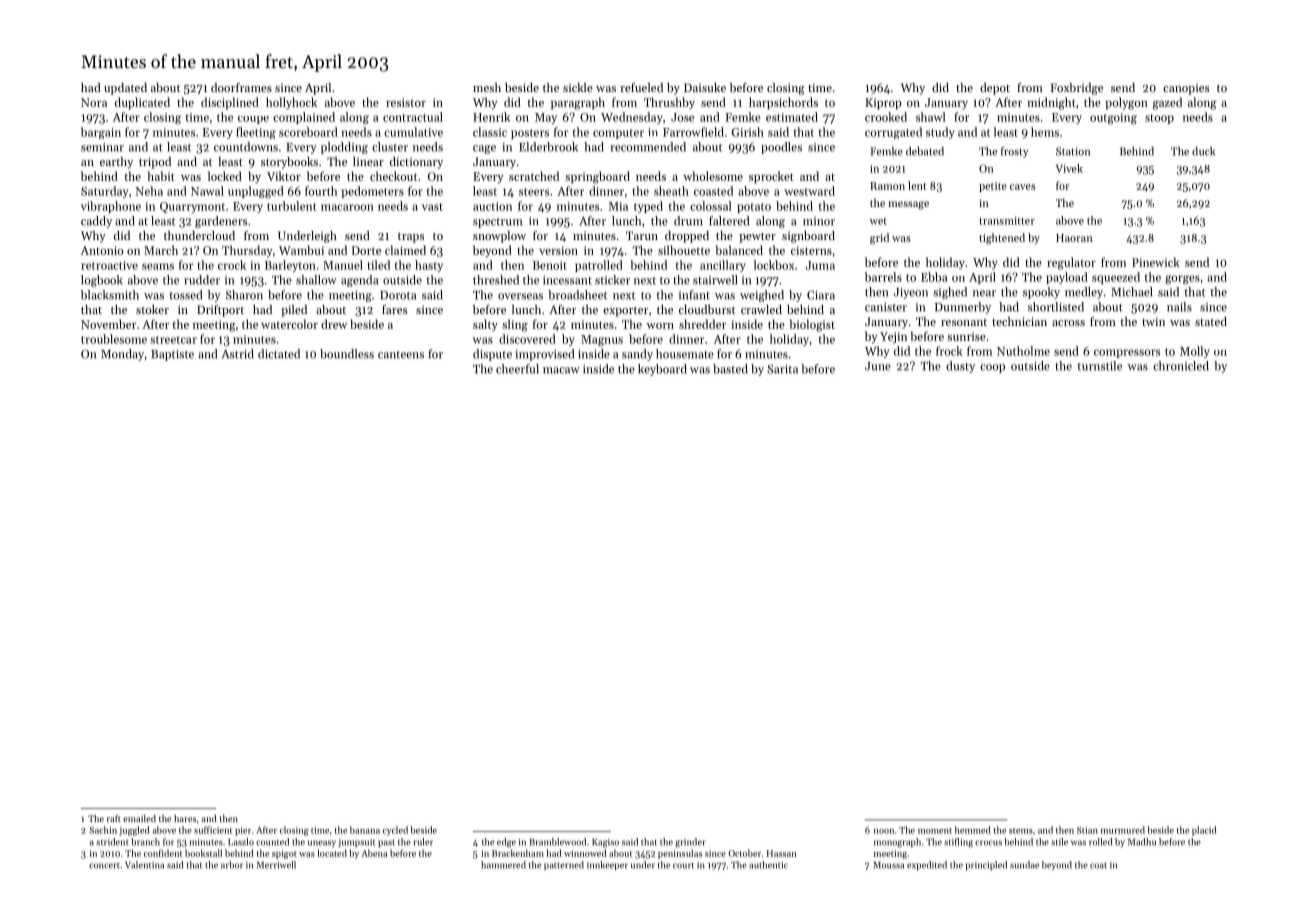 The width and height of the screenshot is (1308, 924). What do you see at coordinates (642, 235) in the screenshot?
I see `Tarun` at bounding box center [642, 235].
